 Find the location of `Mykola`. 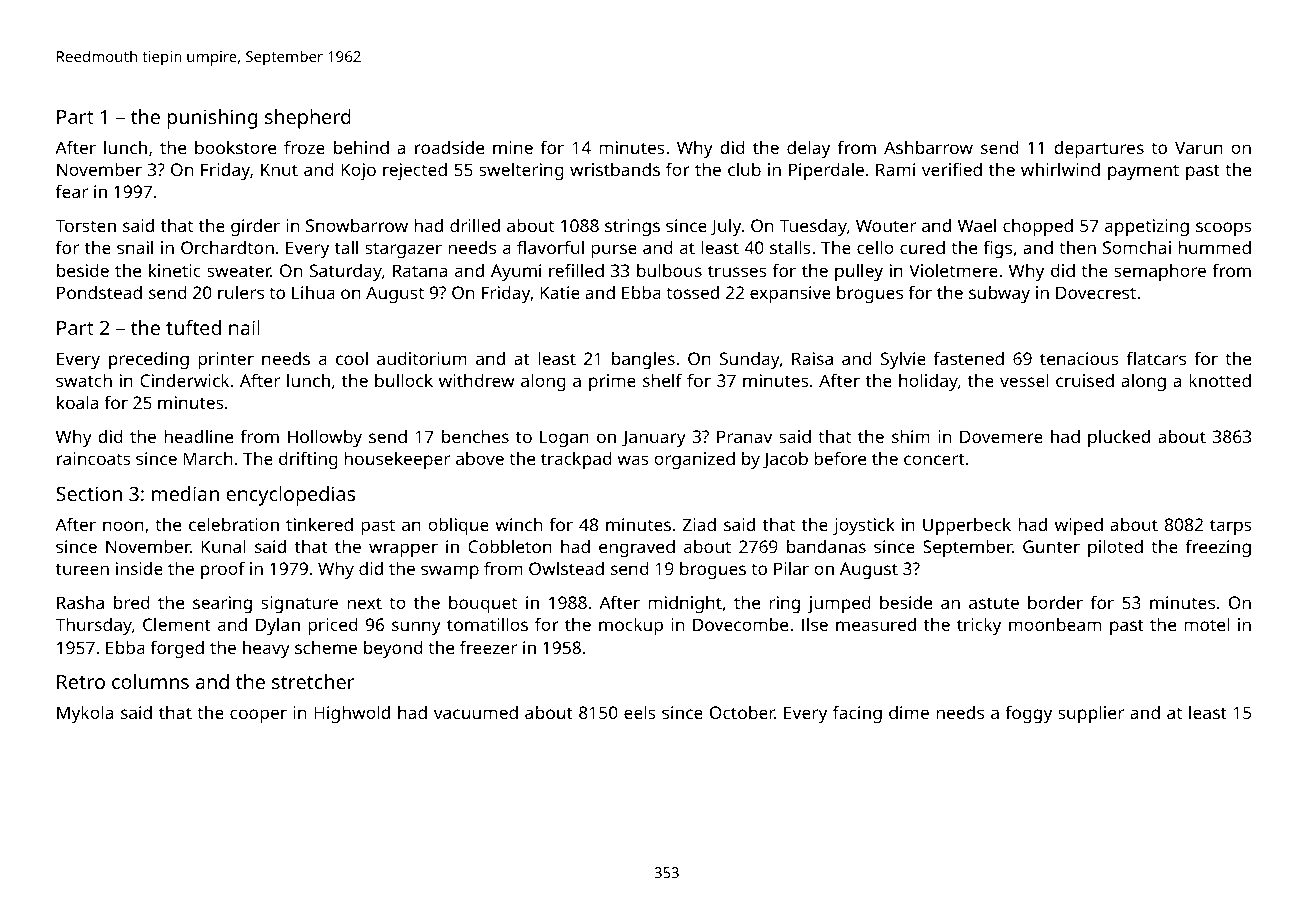

Mykola is located at coordinates (85, 714).
